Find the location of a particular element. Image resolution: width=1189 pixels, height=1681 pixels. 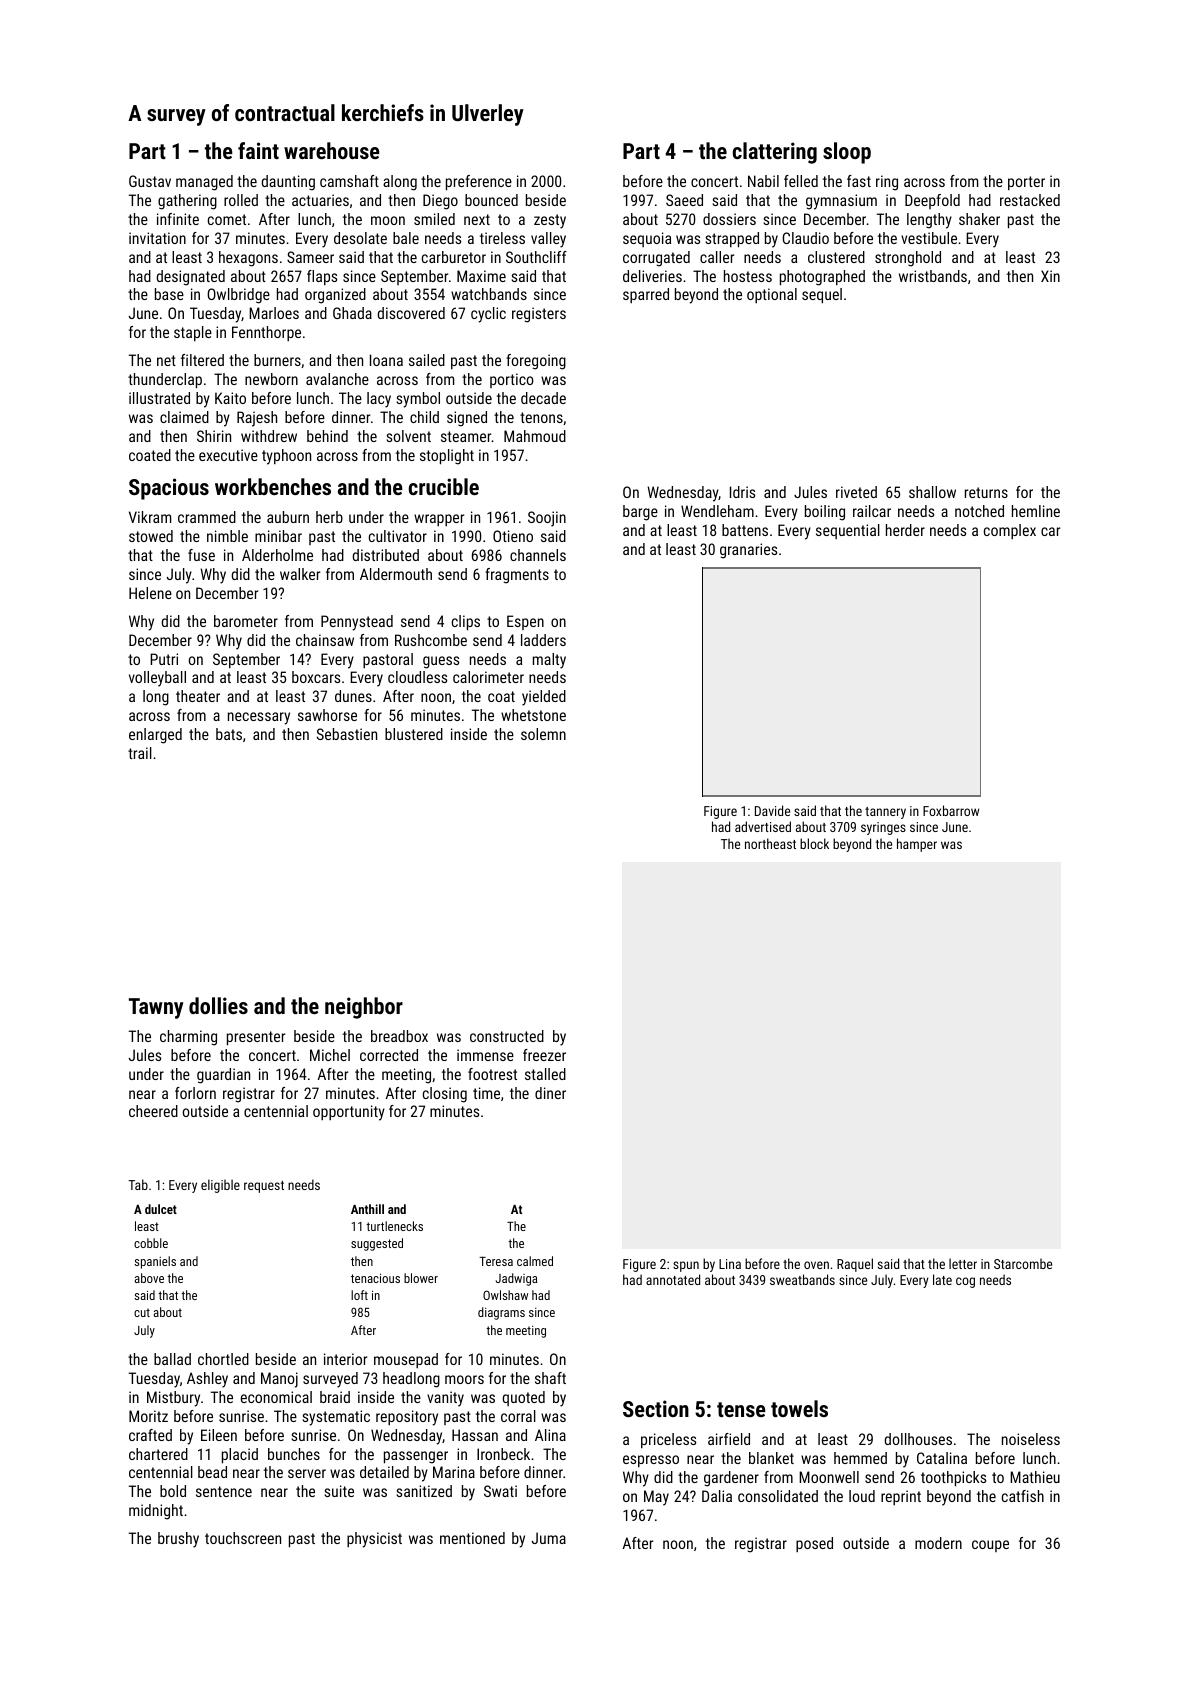

Raquel is located at coordinates (855, 1265).
